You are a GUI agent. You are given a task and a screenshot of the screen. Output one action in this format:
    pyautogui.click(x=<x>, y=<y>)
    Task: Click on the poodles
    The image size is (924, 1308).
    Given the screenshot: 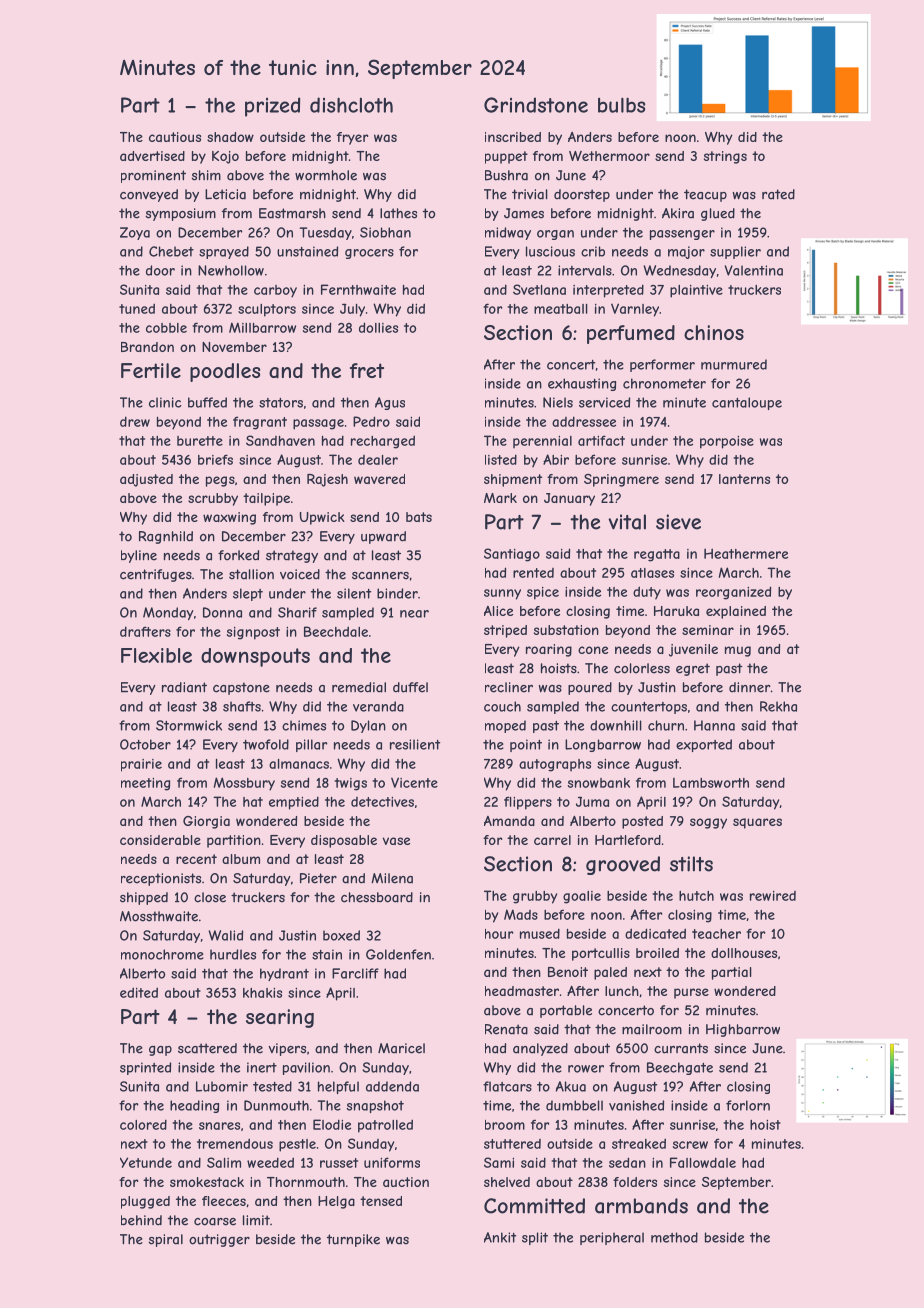 What is the action you would take?
    pyautogui.click(x=225, y=372)
